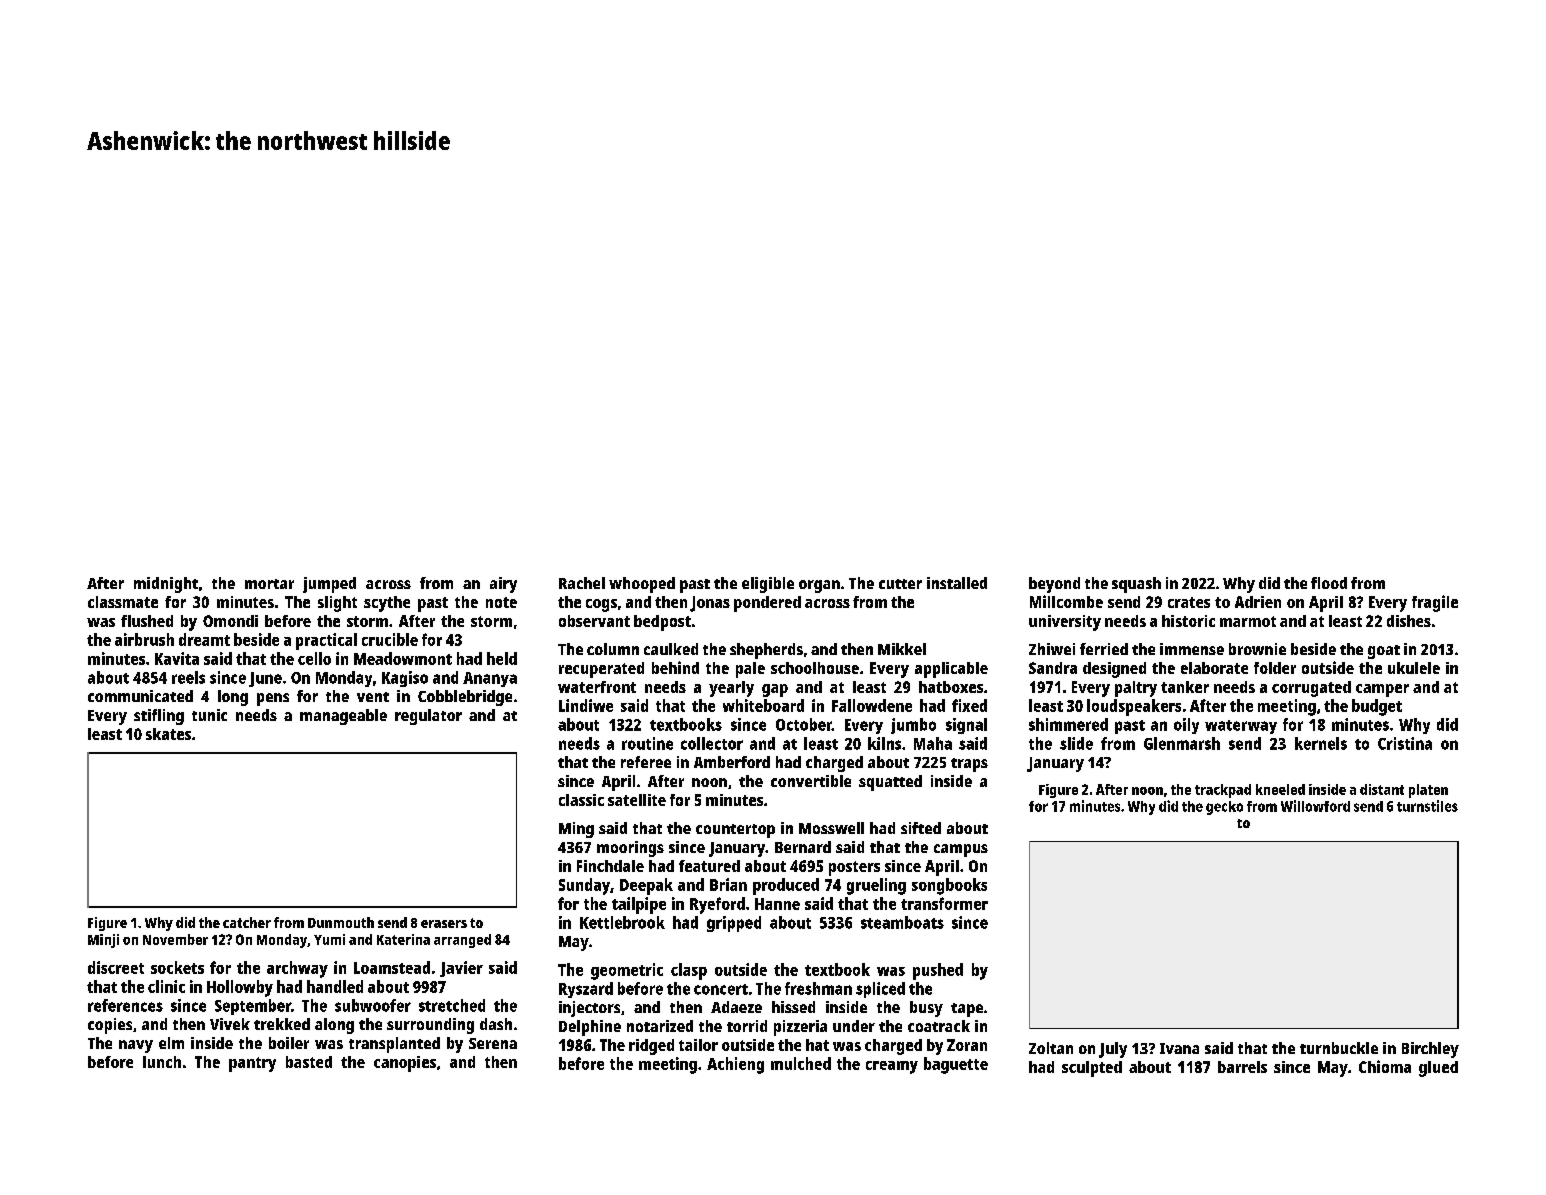 This image has width=1546, height=1195. What do you see at coordinates (689, 971) in the image?
I see `clasp` at bounding box center [689, 971].
